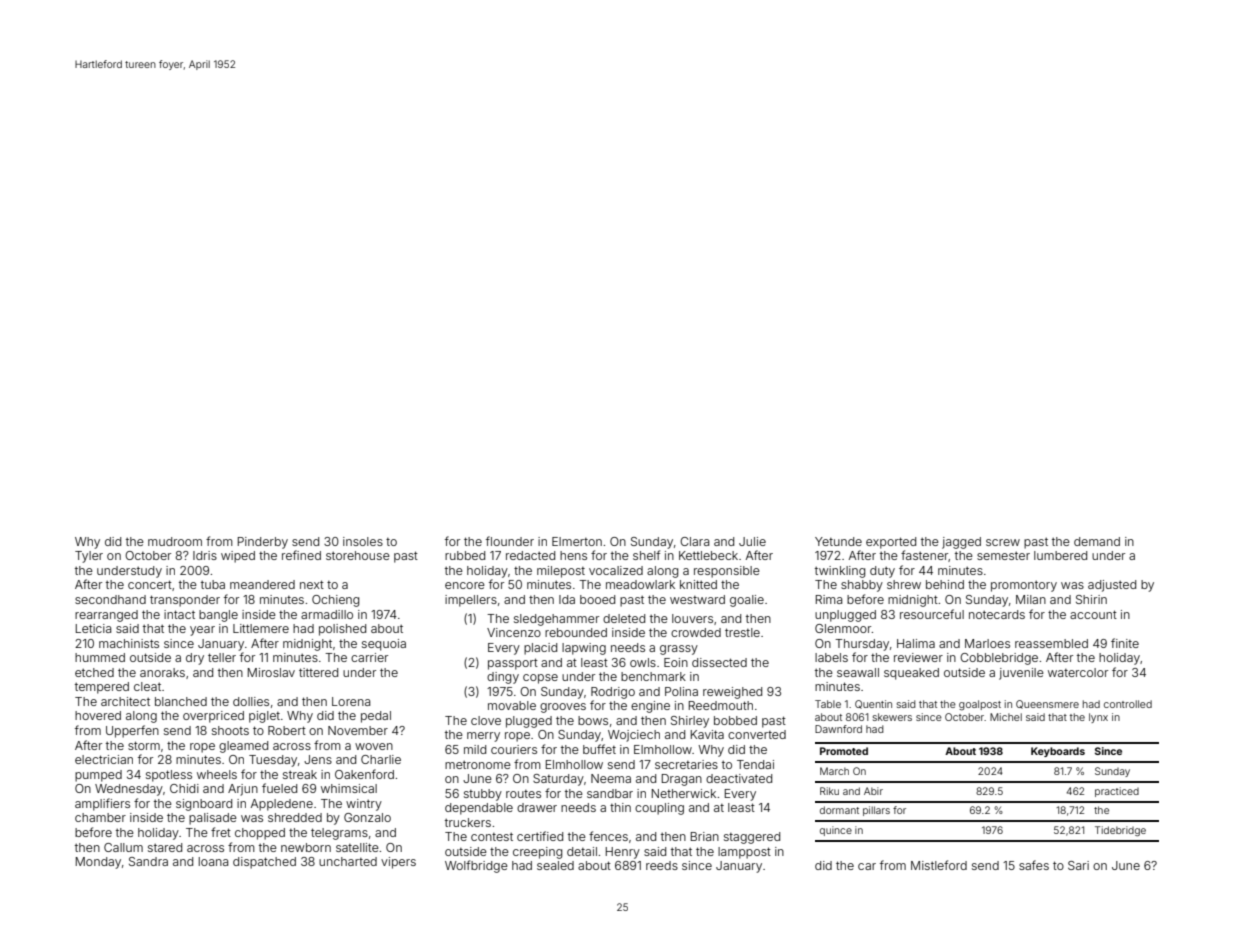 This screenshot has height=952, width=1233. What do you see at coordinates (721, 705) in the screenshot?
I see `Reedmouth` at bounding box center [721, 705].
